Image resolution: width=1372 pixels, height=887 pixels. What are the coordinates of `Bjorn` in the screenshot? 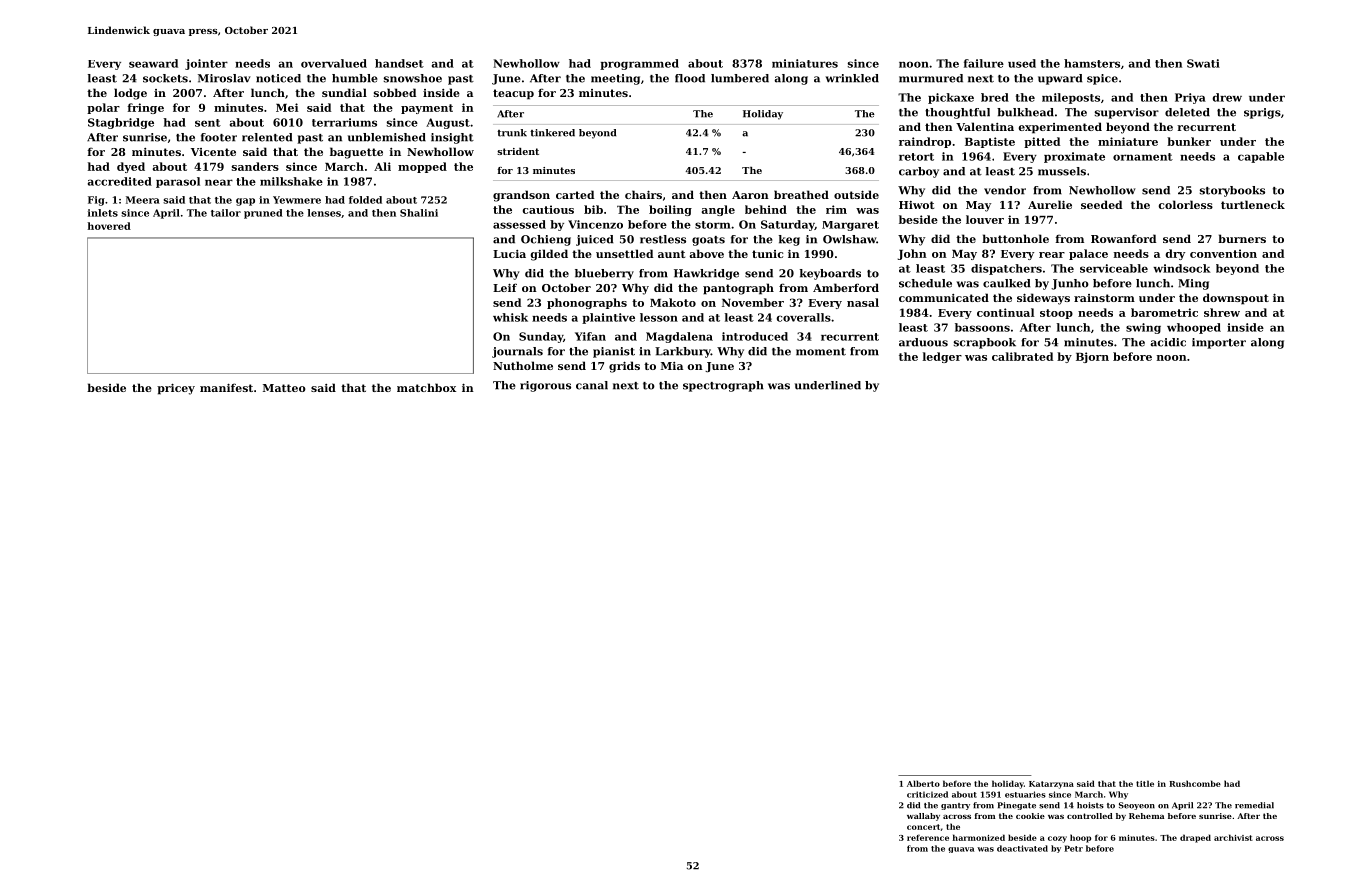 It's located at (1092, 357).
